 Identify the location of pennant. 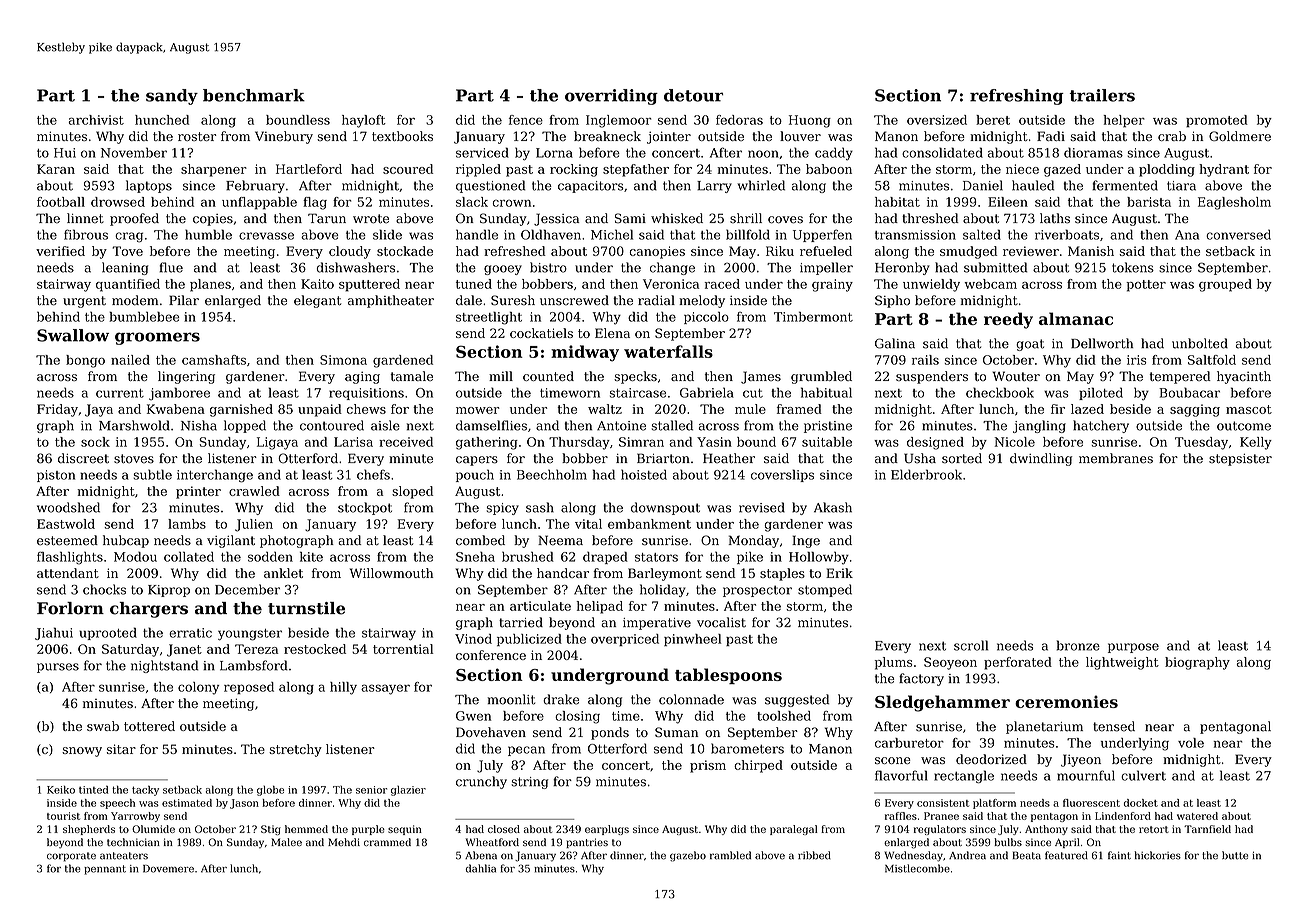
(105, 870).
